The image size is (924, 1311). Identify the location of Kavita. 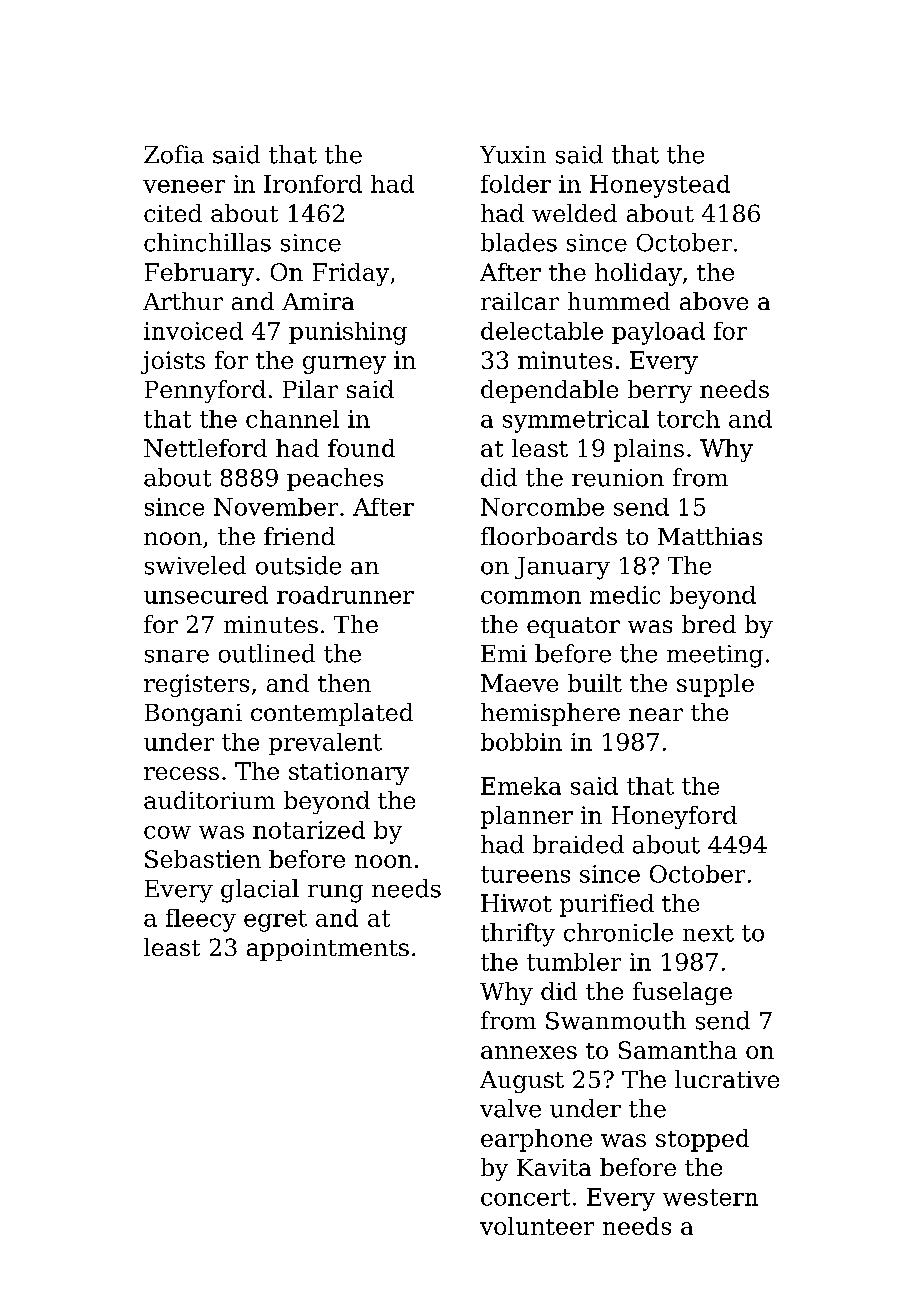
(554, 1167).
